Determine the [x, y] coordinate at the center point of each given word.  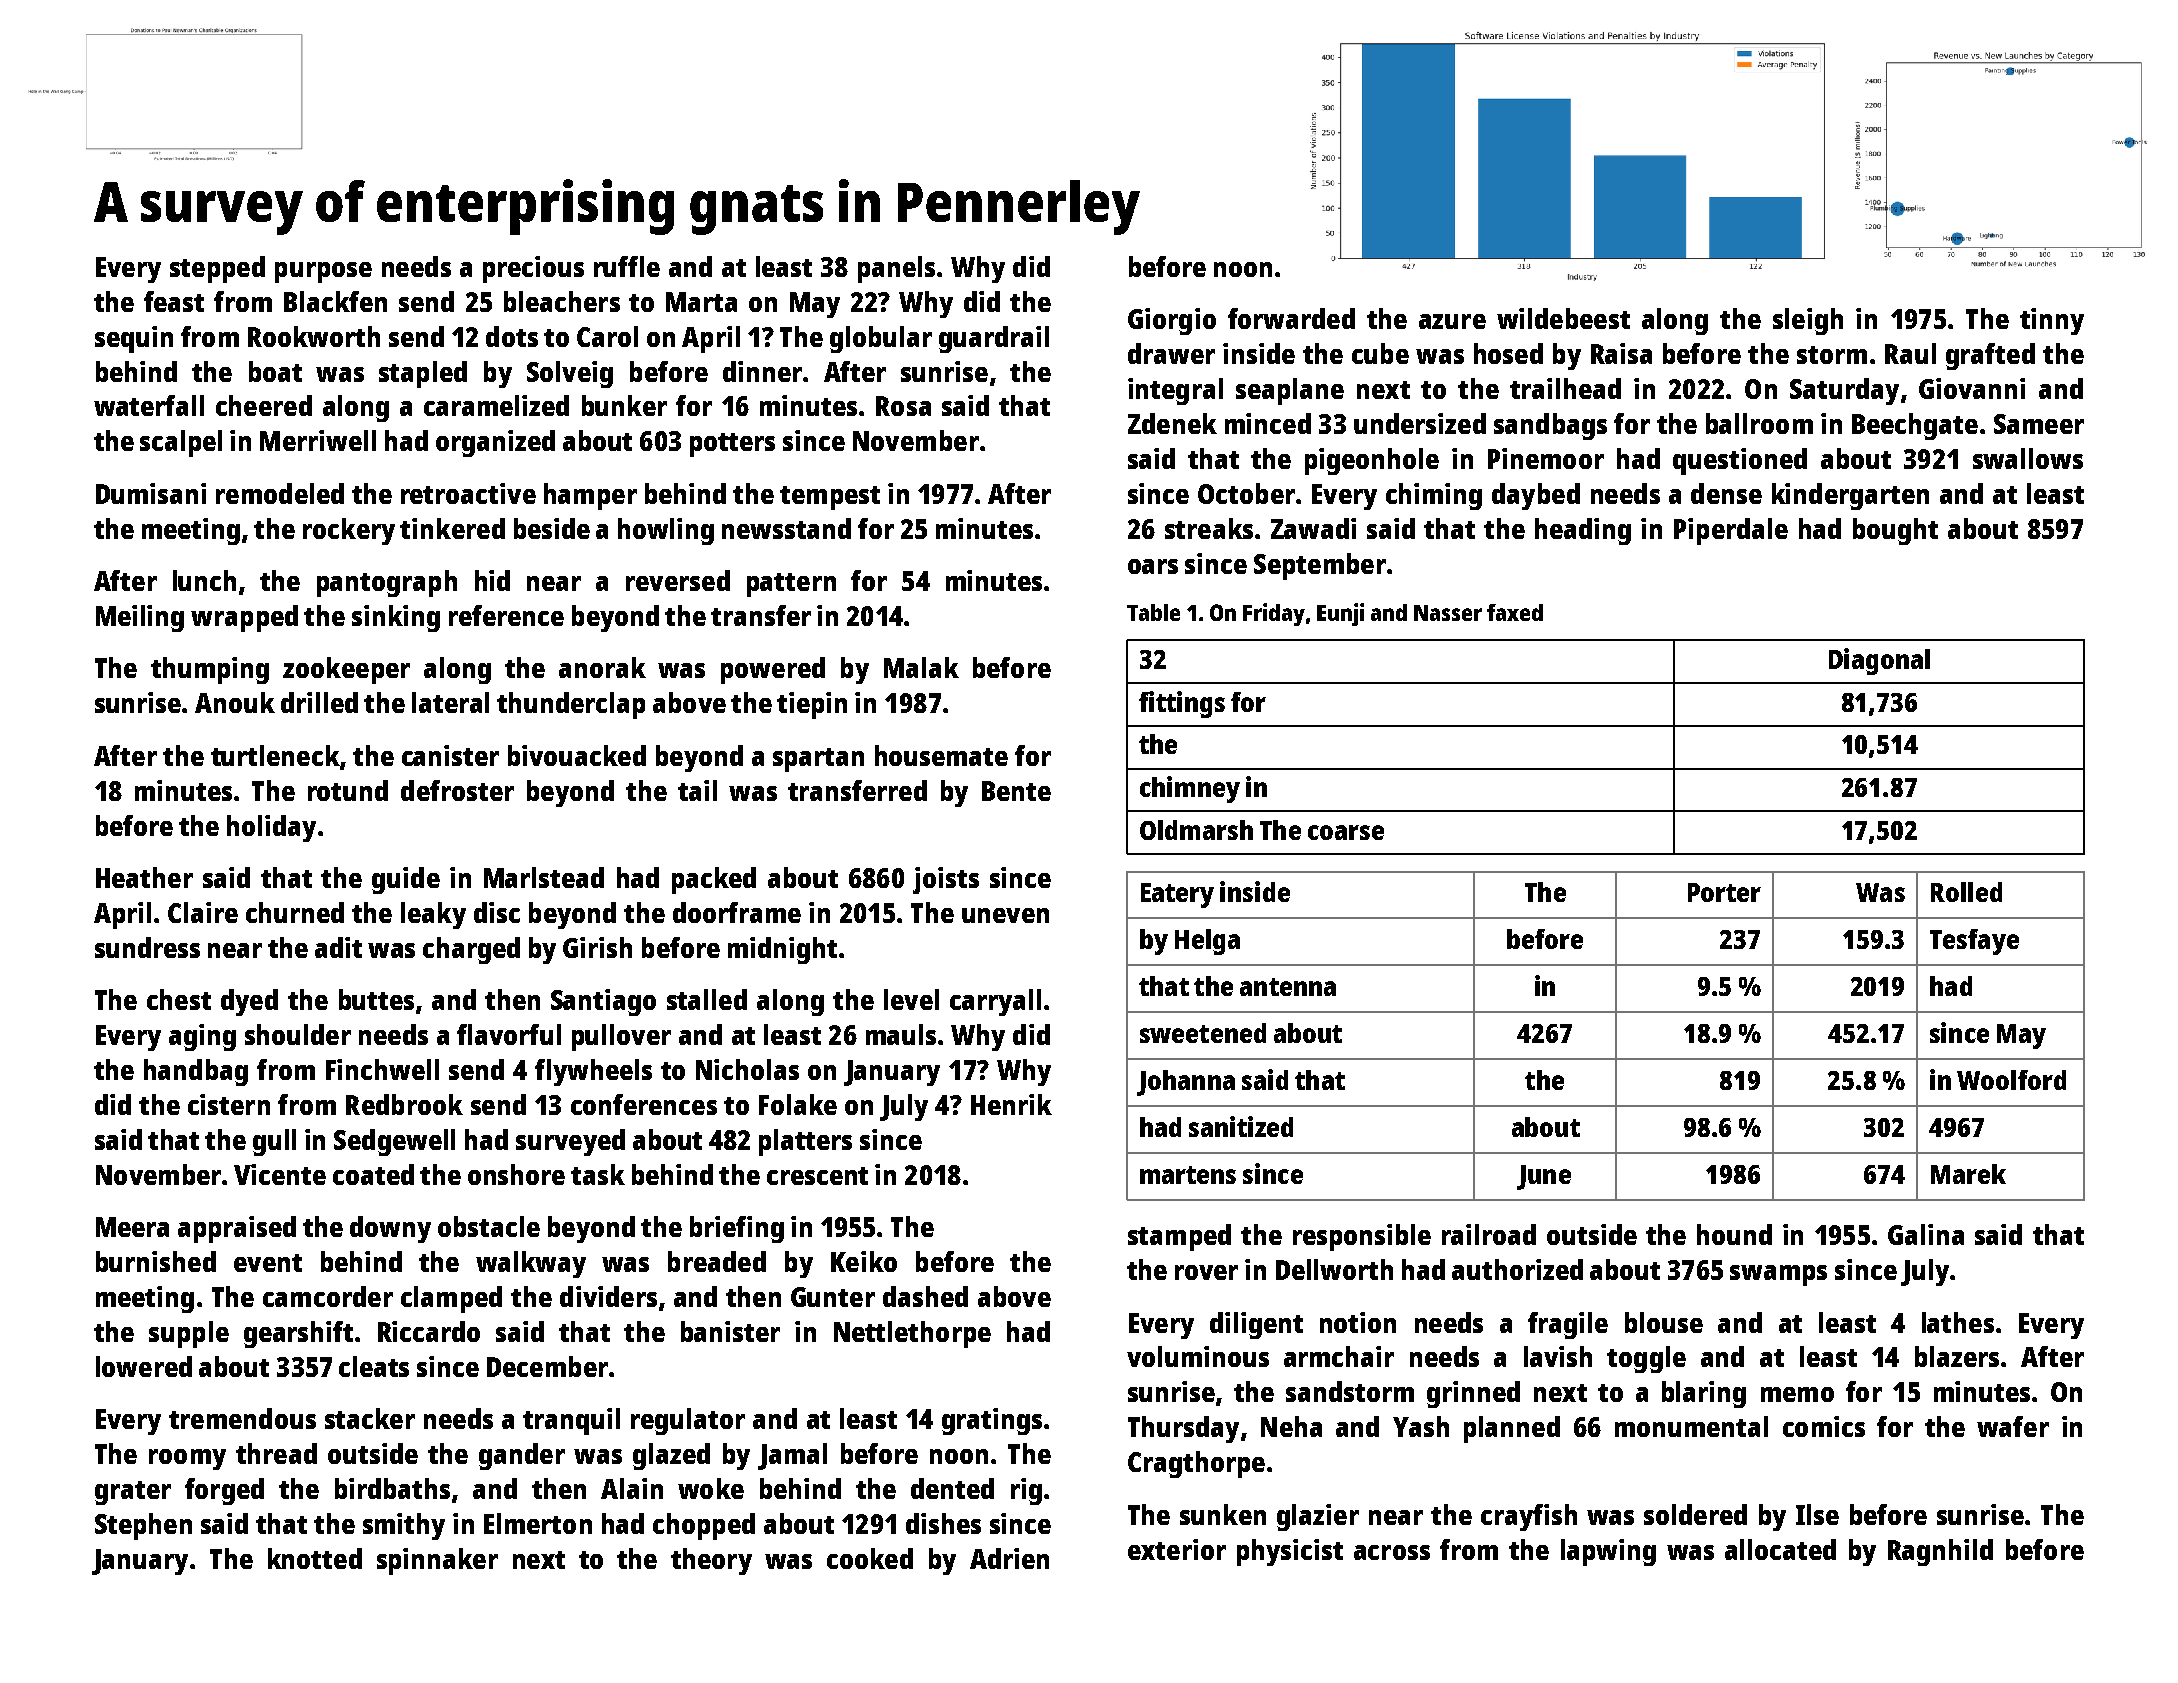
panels [896, 269]
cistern [229, 1104]
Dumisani [151, 493]
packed [714, 880]
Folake [798, 1104]
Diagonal [1879, 661]
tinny [2052, 321]
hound [1734, 1234]
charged [471, 950]
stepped [217, 269]
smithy [404, 1526]
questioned [1740, 461]
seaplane [1290, 391]
